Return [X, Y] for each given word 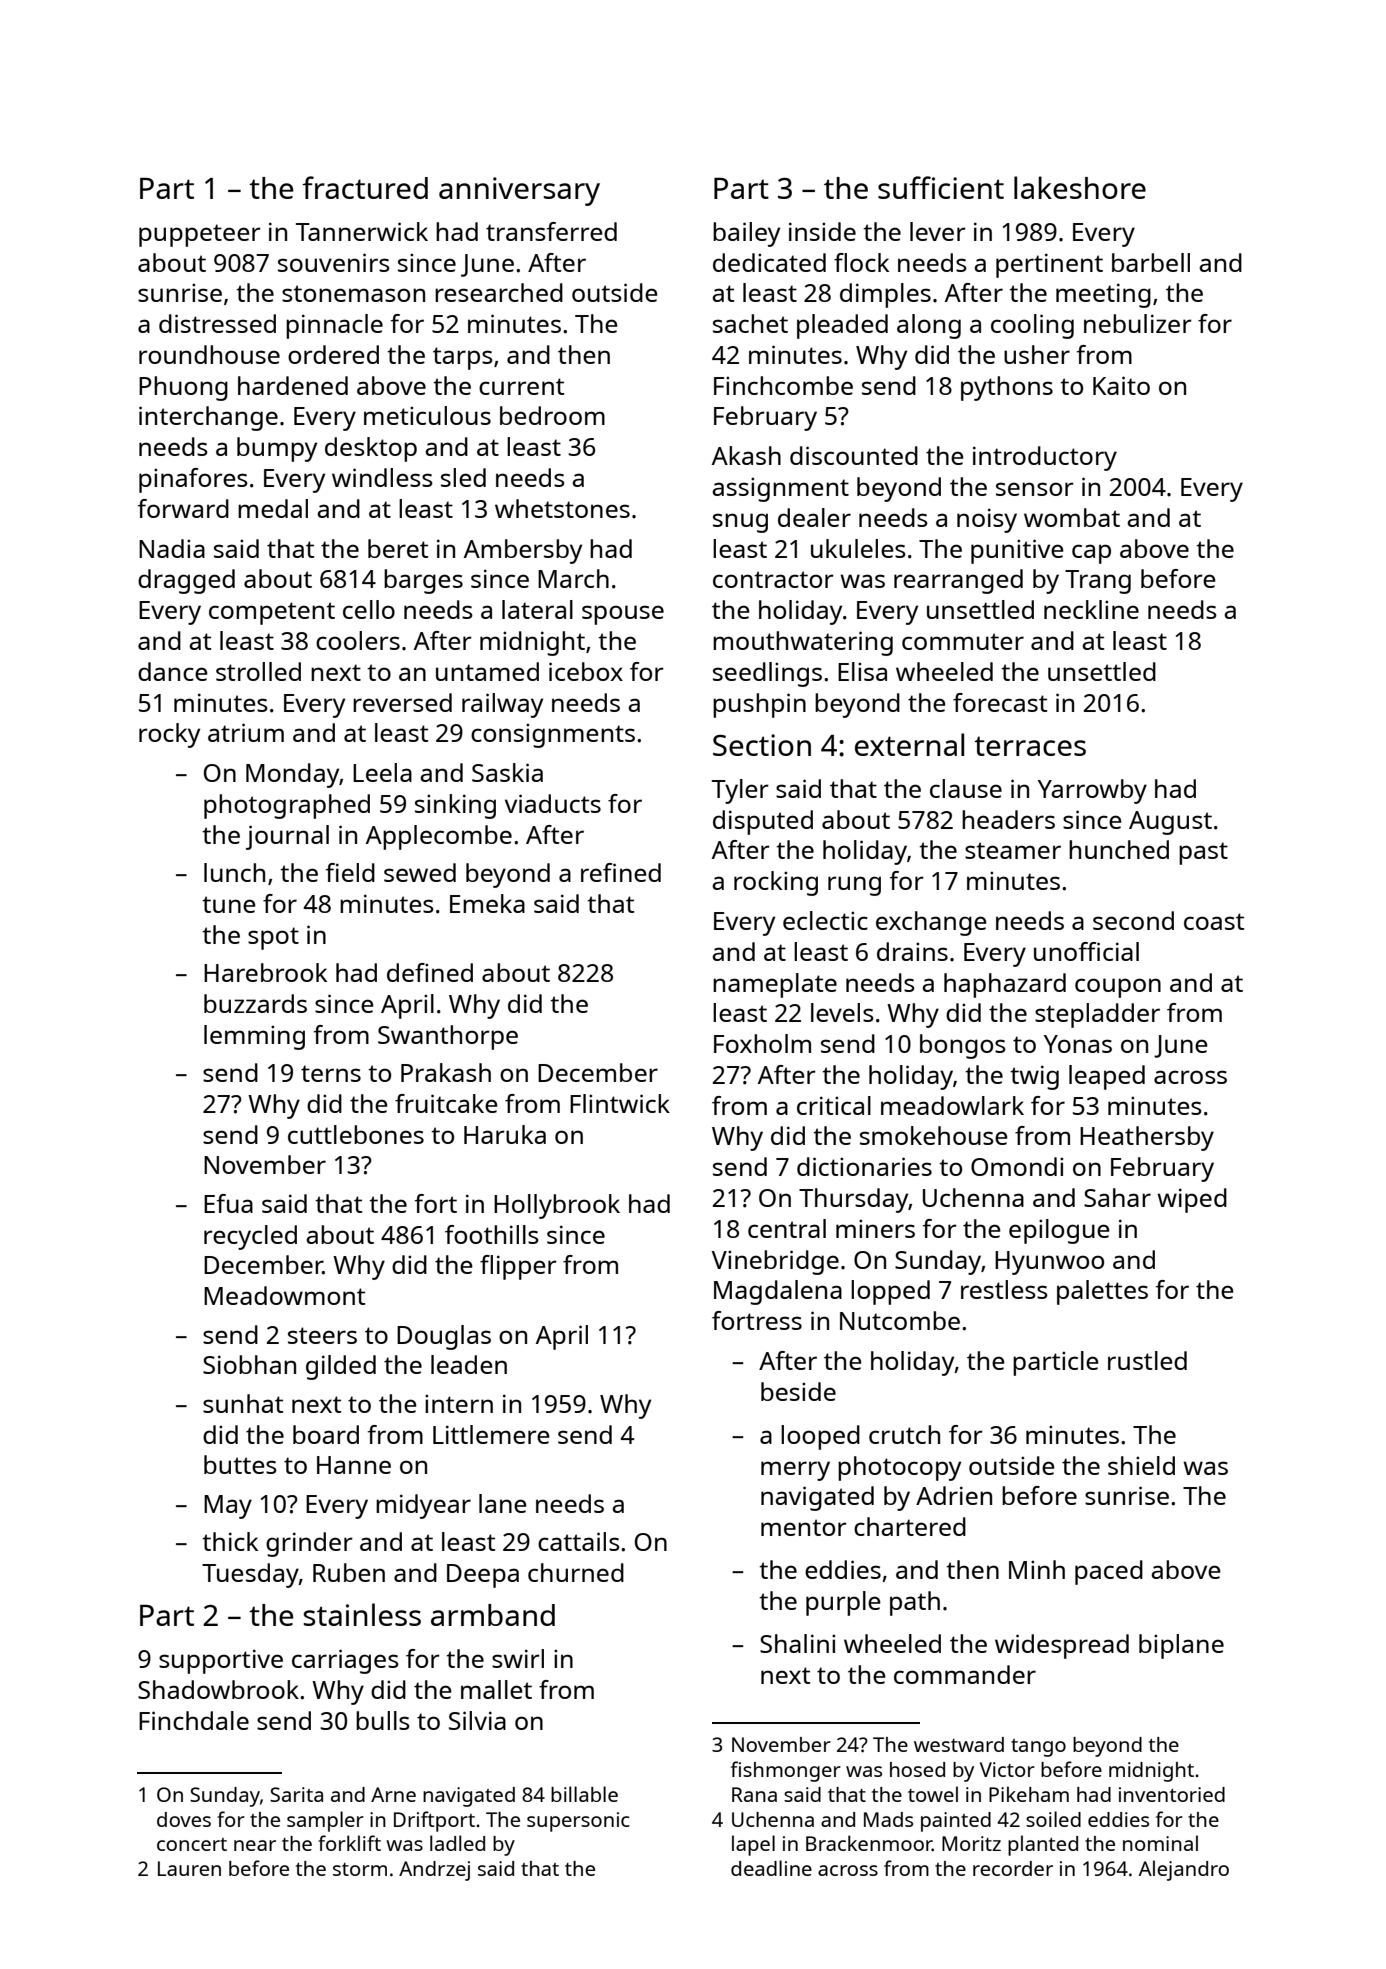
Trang [1098, 582]
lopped [890, 1292]
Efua [228, 1203]
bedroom [552, 415]
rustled [1147, 1360]
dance [173, 671]
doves [184, 1819]
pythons [1007, 388]
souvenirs [334, 262]
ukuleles [858, 548]
